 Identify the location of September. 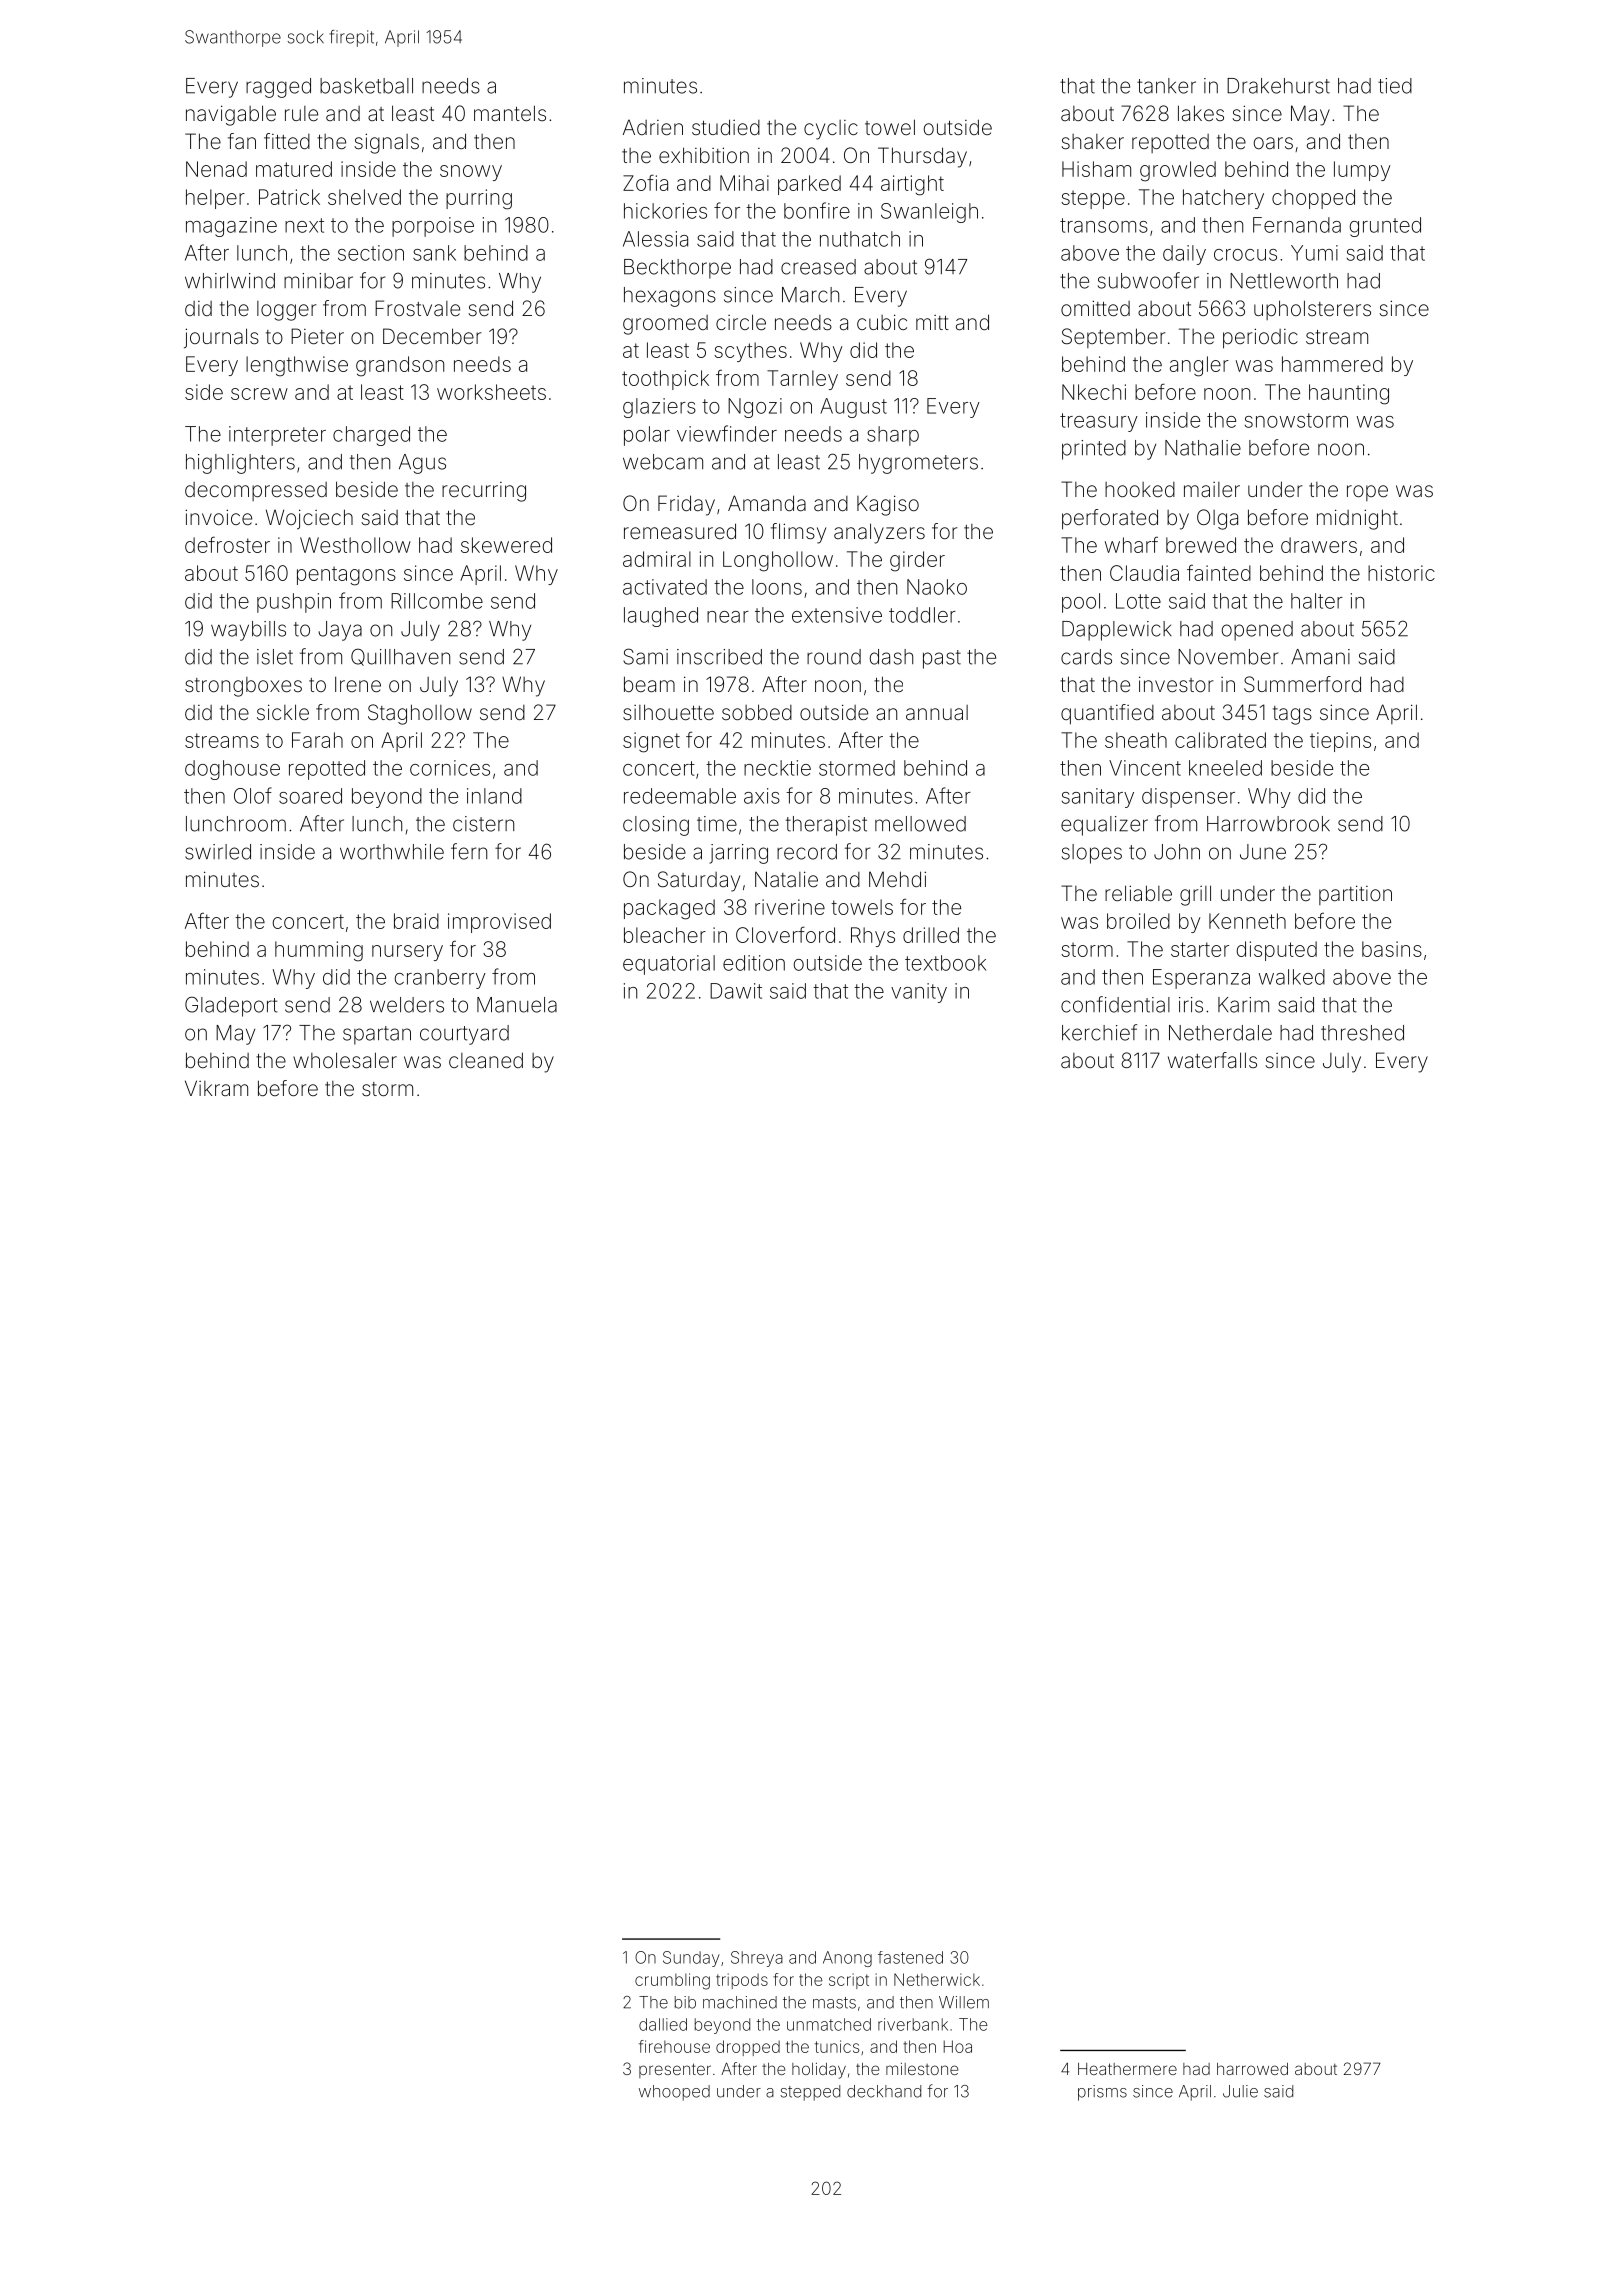
(1114, 338).
